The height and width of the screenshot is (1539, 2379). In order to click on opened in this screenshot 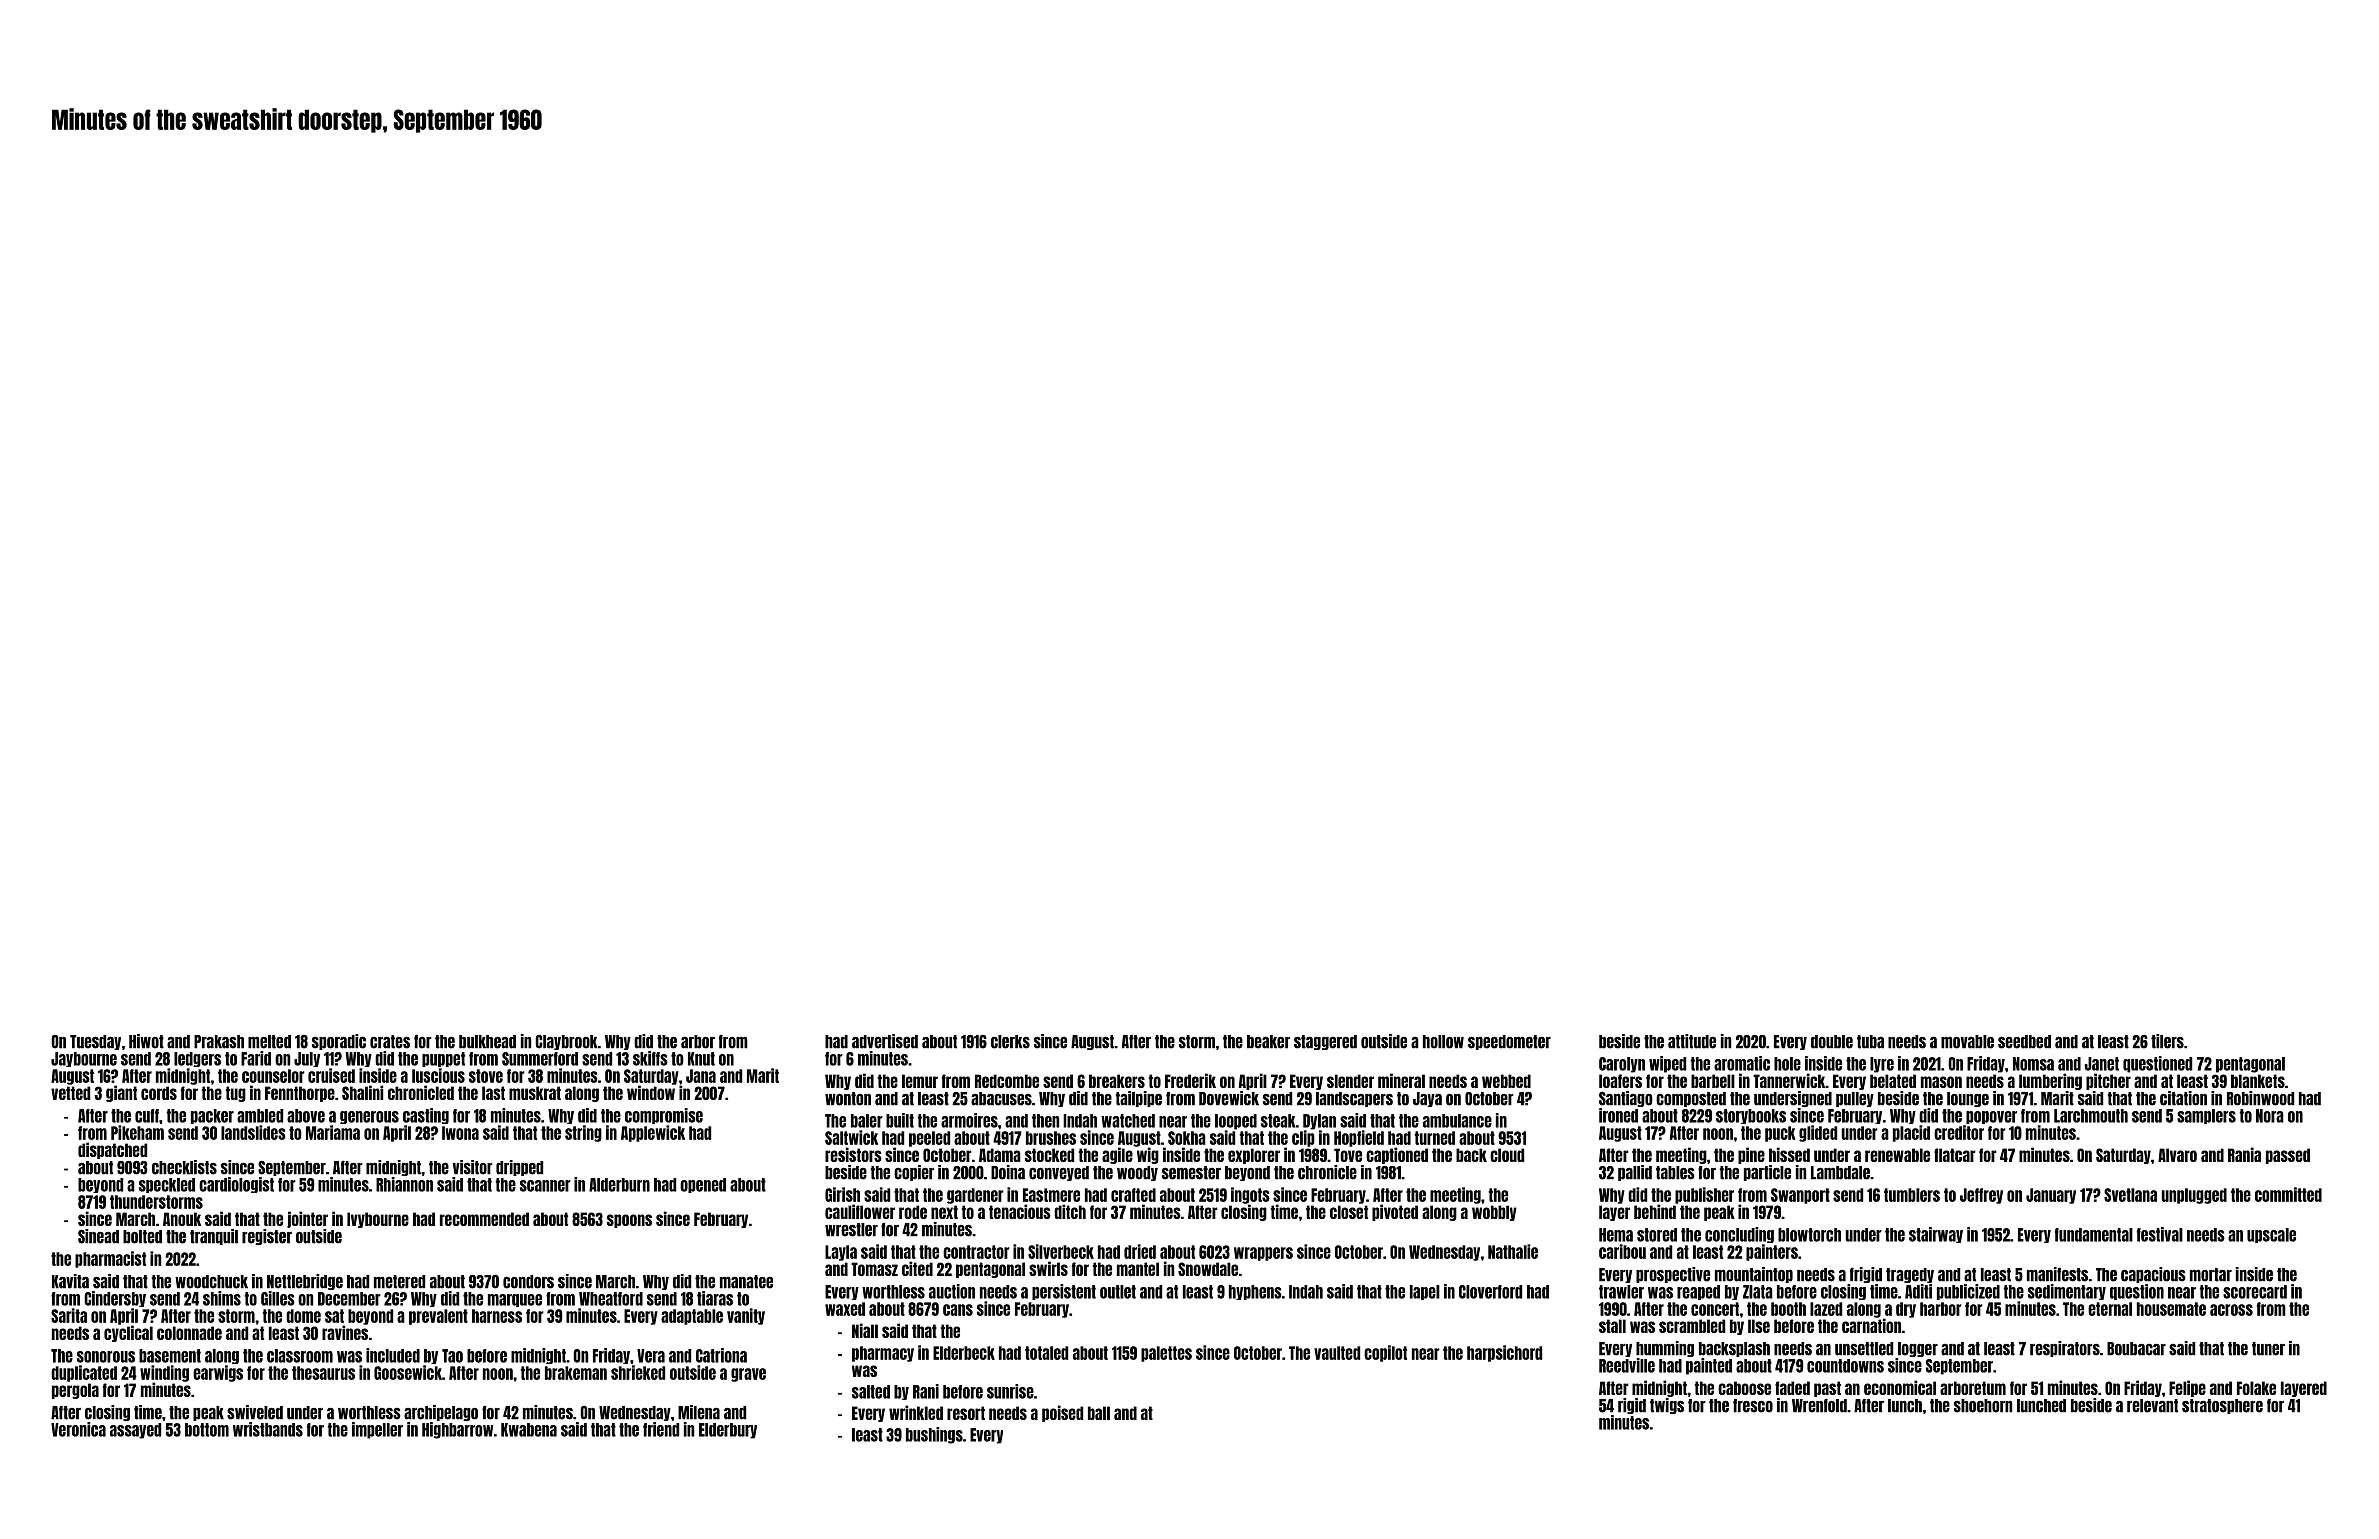, I will do `click(703, 1185)`.
